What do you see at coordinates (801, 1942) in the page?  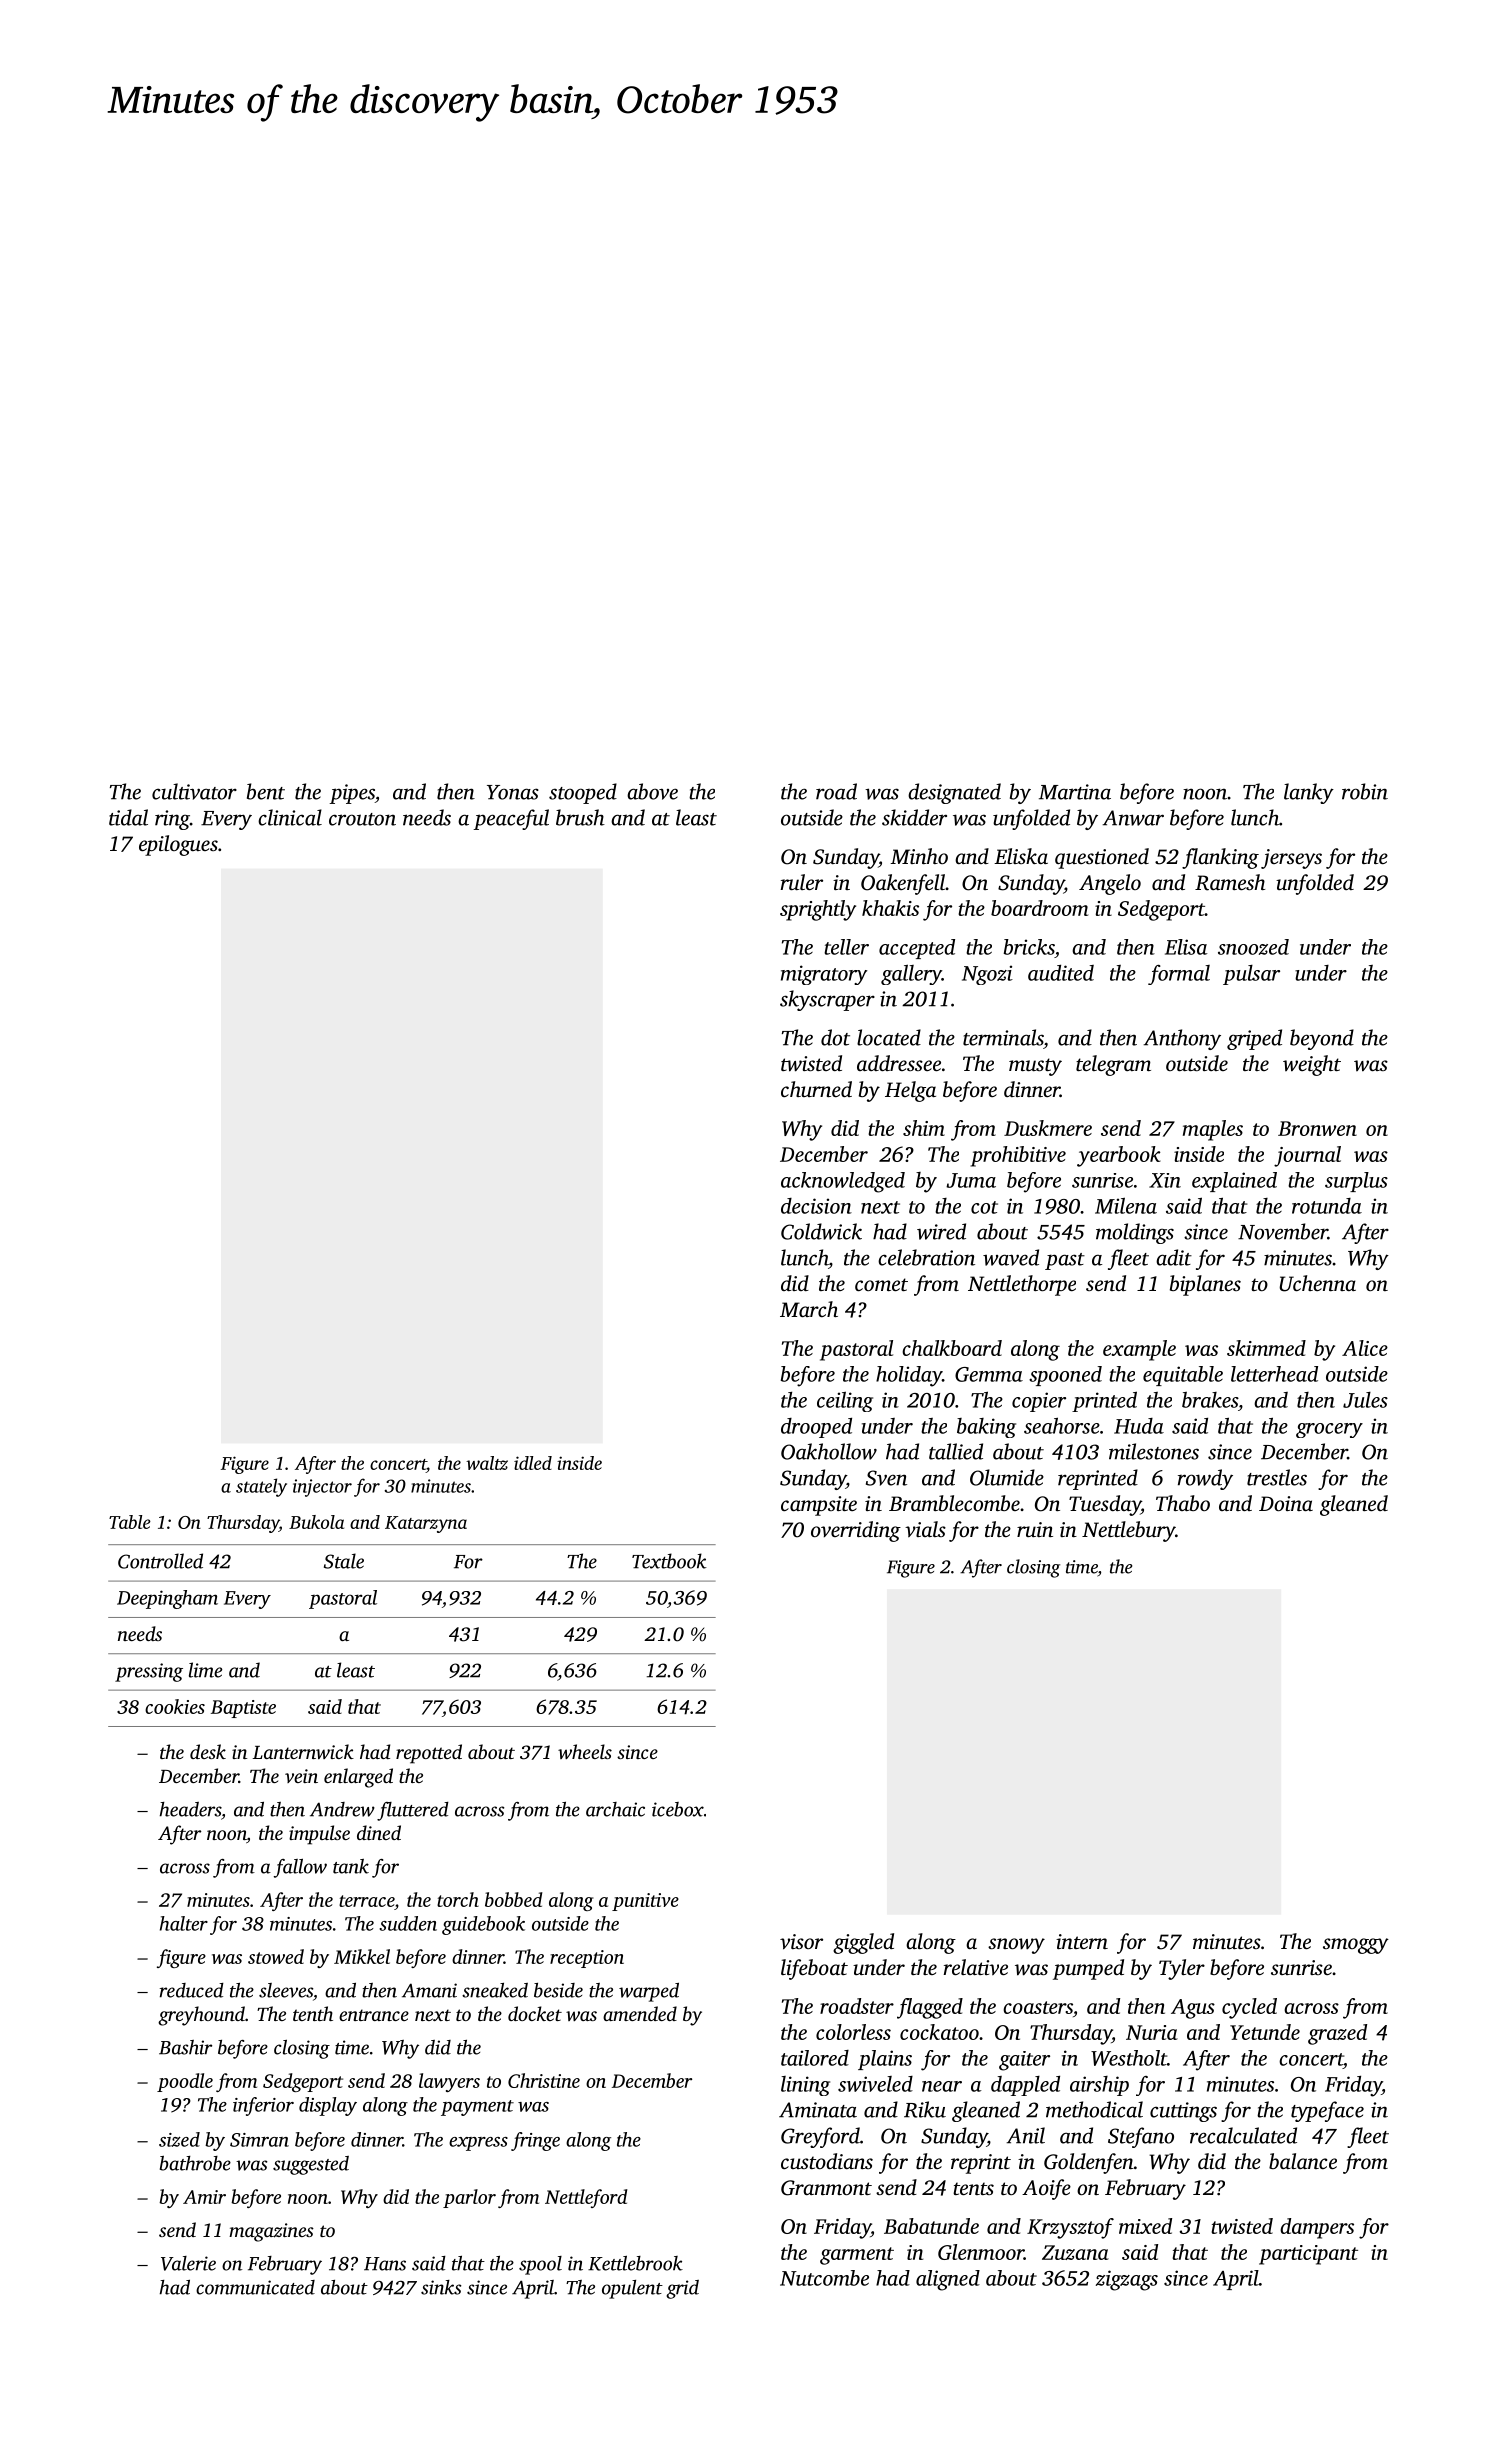 I see `visor` at bounding box center [801, 1942].
